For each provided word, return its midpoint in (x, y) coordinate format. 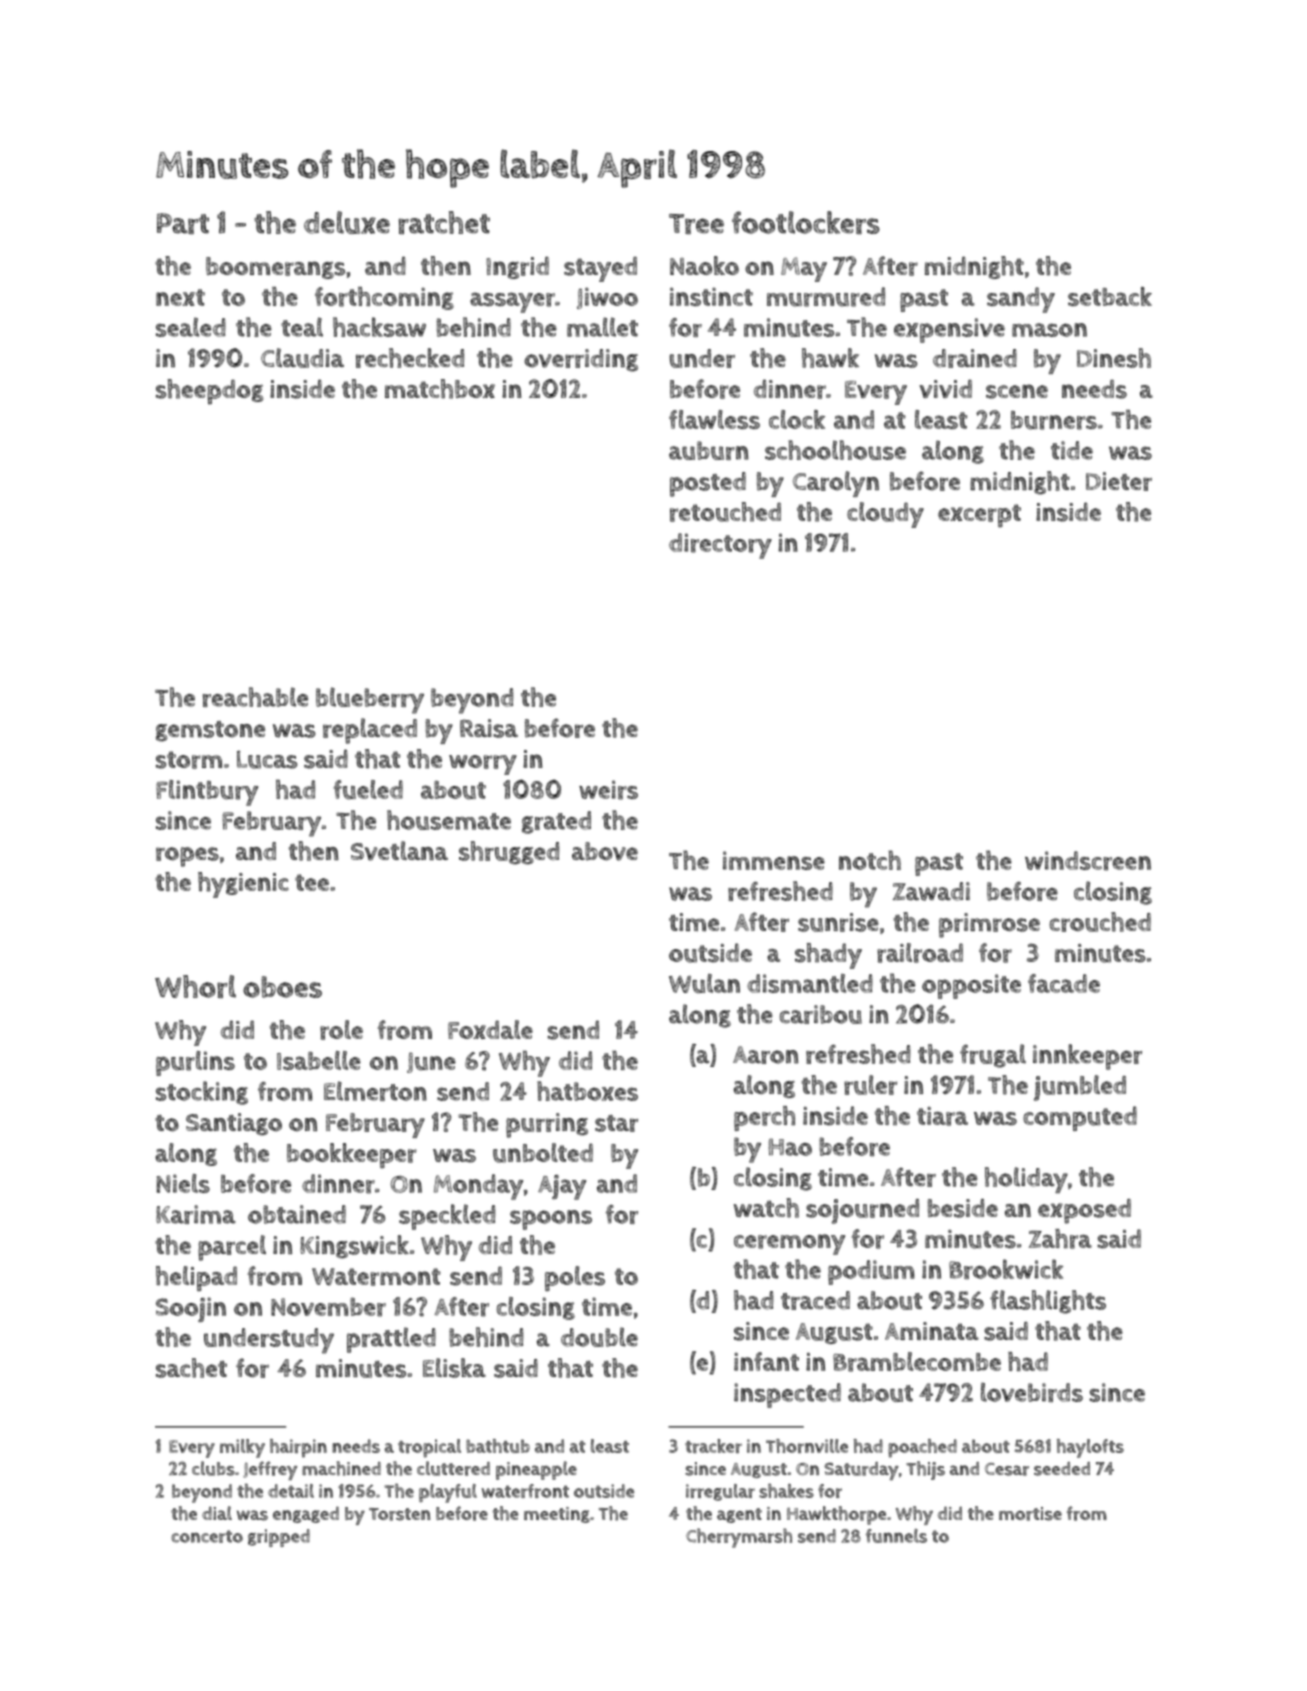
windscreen (1088, 861)
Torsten (399, 1514)
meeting (557, 1515)
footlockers (806, 222)
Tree (696, 224)
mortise (1030, 1514)
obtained (297, 1214)
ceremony (789, 1244)
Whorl (195, 986)
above (605, 851)
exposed (1084, 1211)
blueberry (370, 700)
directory (720, 546)
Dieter (1119, 481)
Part (183, 223)
